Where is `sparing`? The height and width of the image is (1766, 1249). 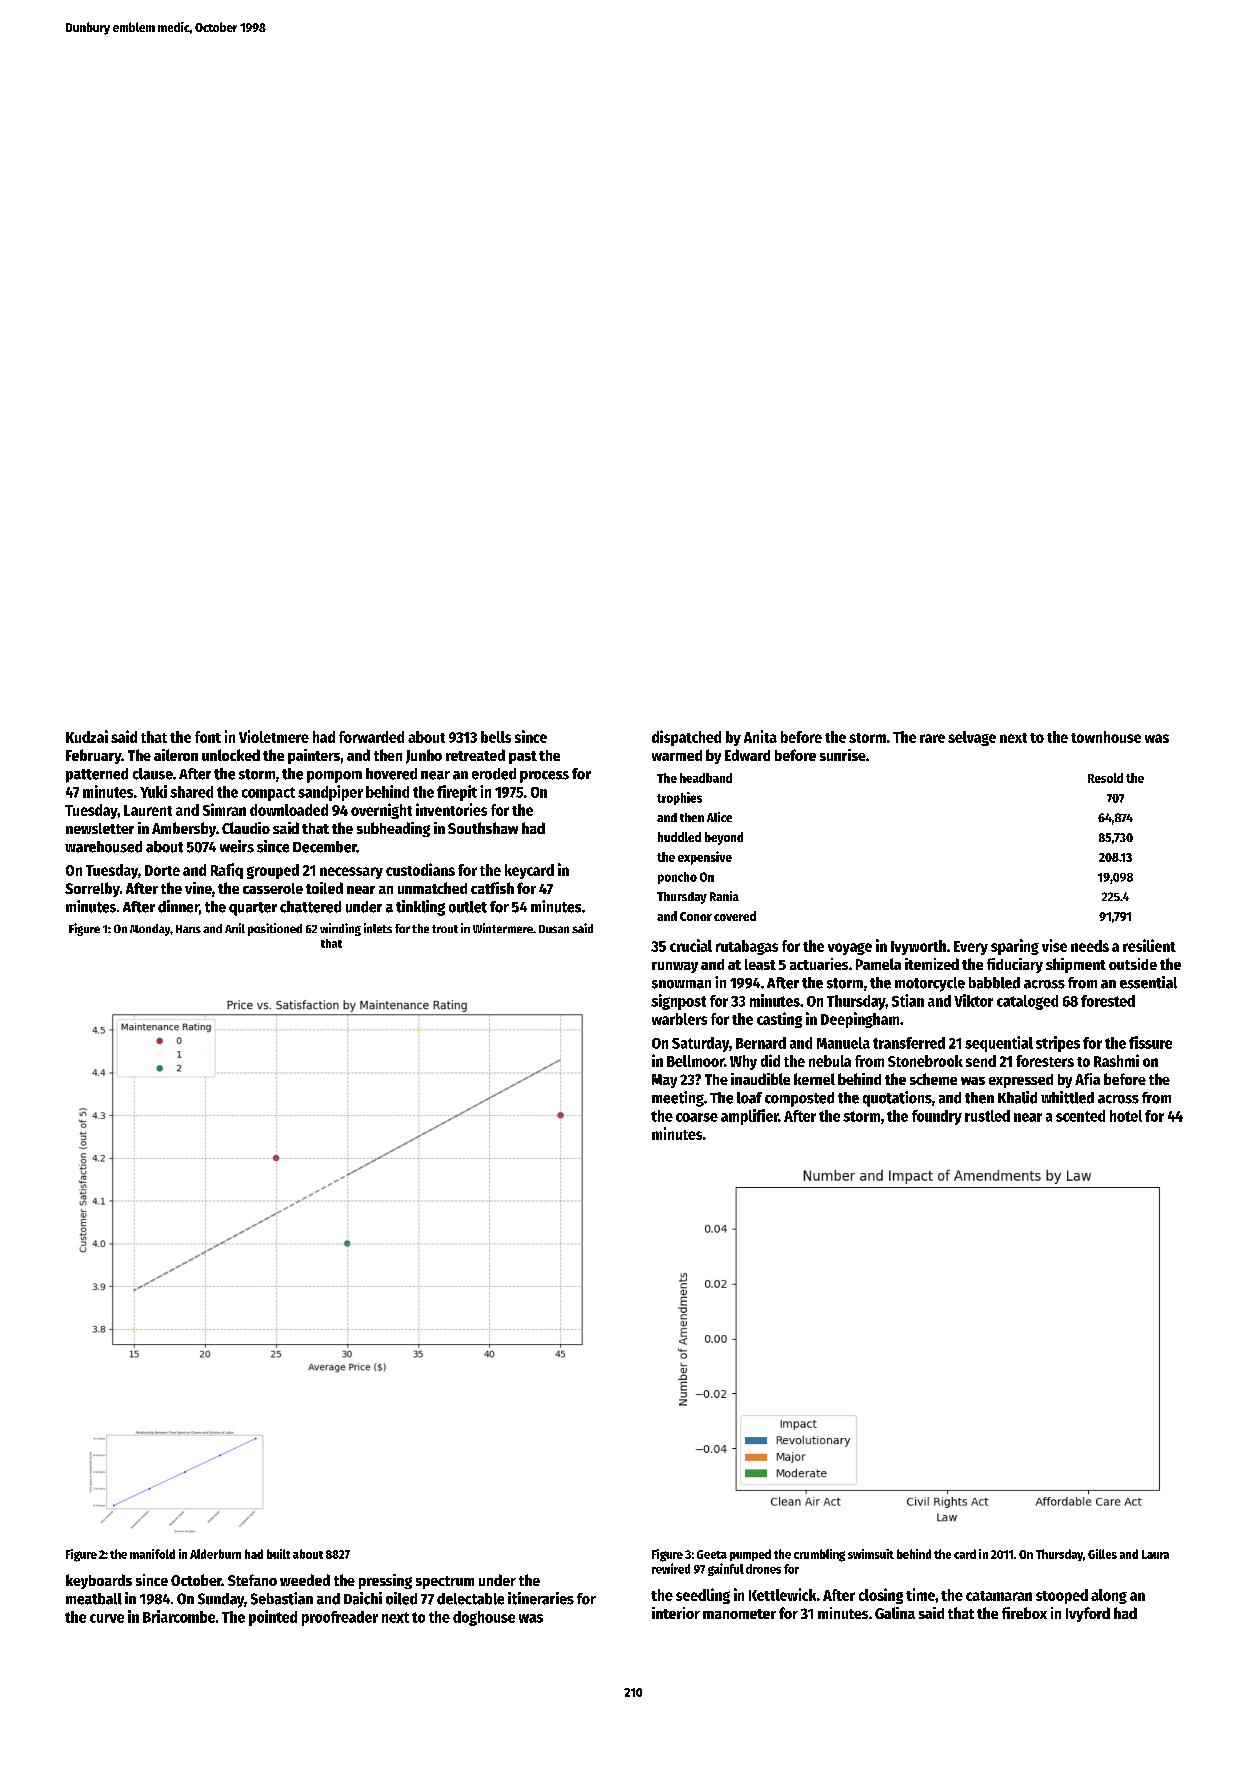
sparing is located at coordinates (1015, 947).
